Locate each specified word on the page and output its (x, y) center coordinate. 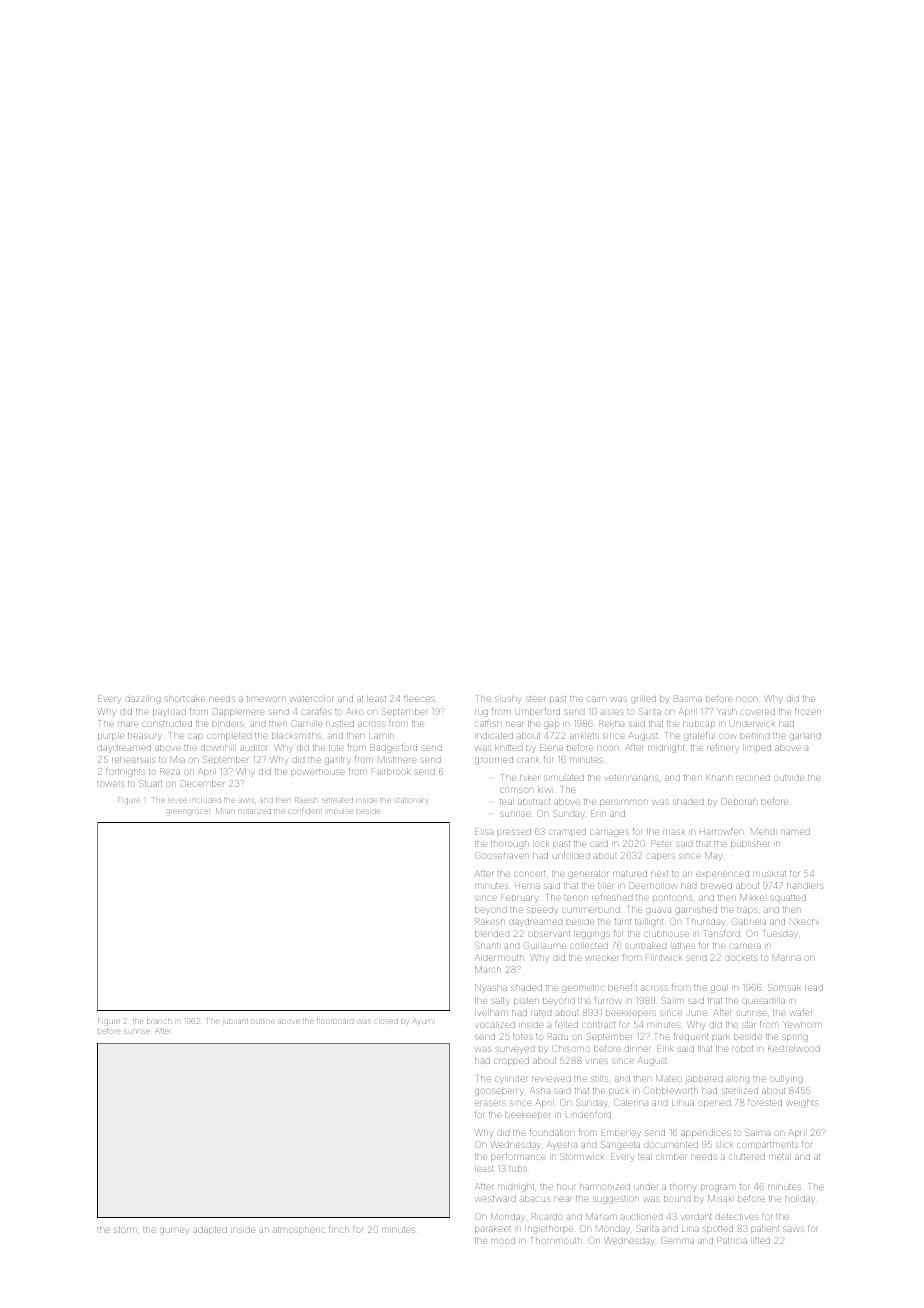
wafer (801, 1013)
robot (742, 1049)
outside (789, 778)
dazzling (143, 700)
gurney (174, 1231)
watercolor (312, 699)
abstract (534, 802)
